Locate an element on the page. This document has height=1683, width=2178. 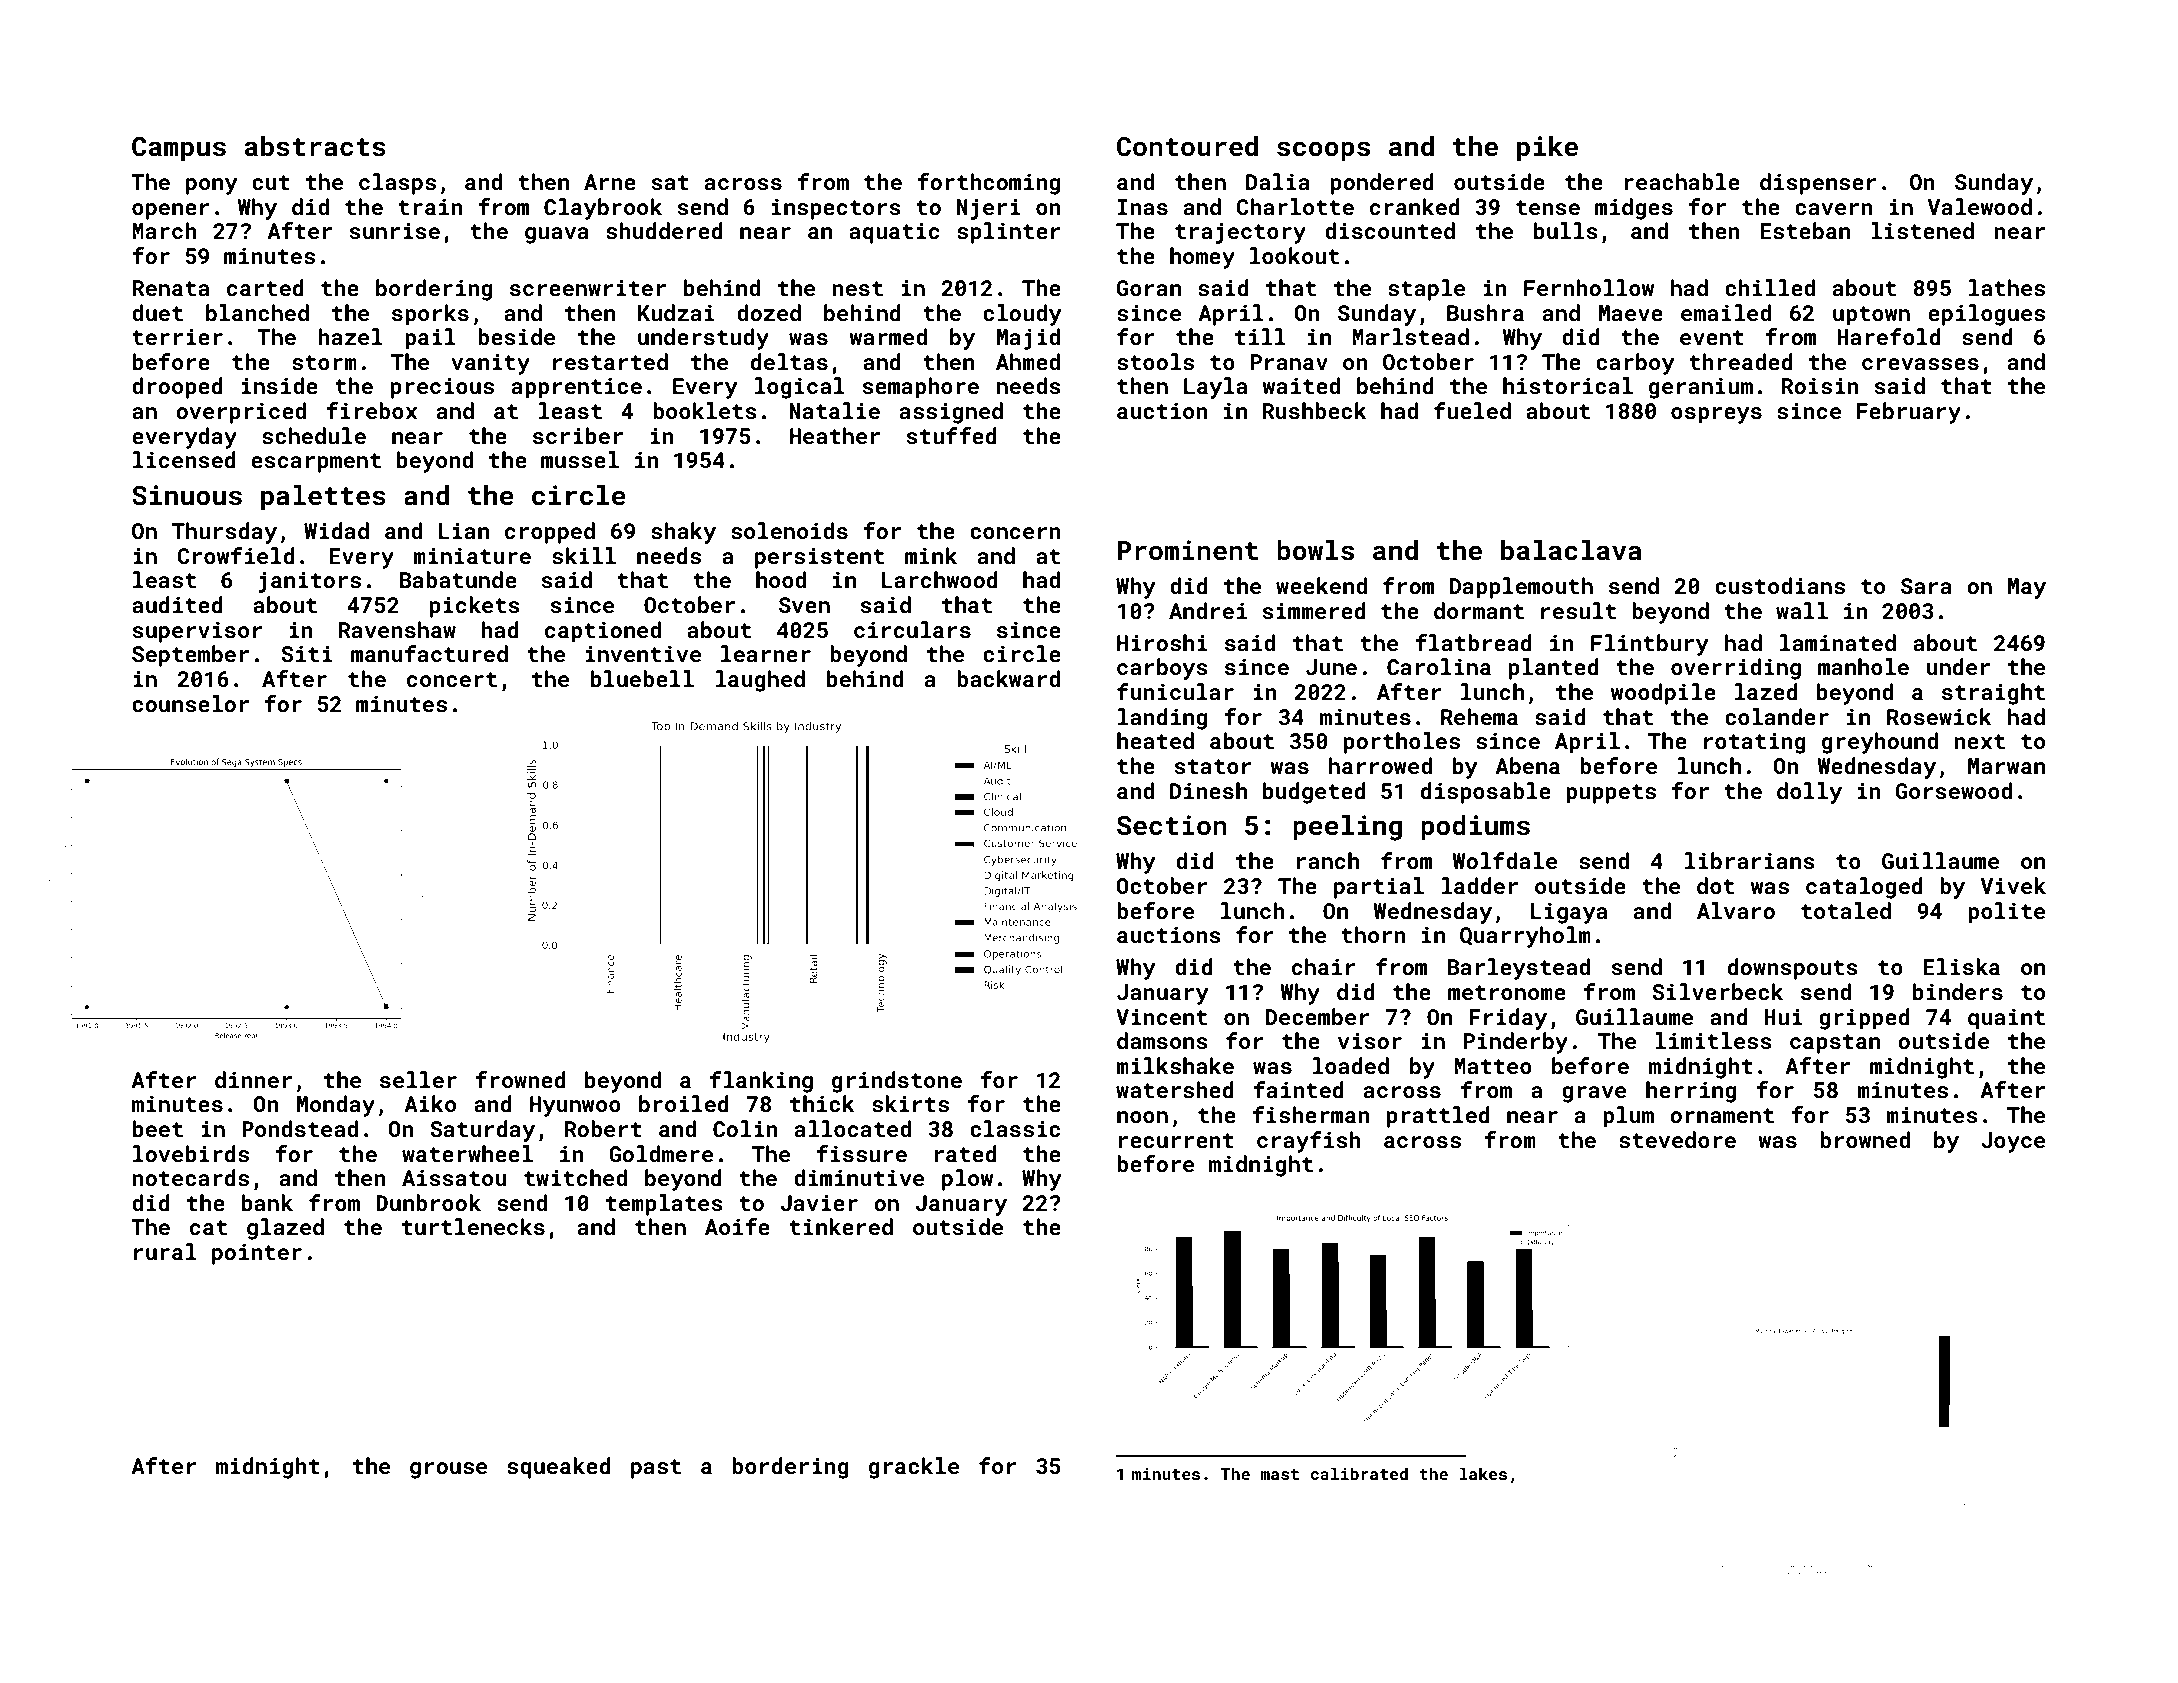
dolly is located at coordinates (1809, 793).
